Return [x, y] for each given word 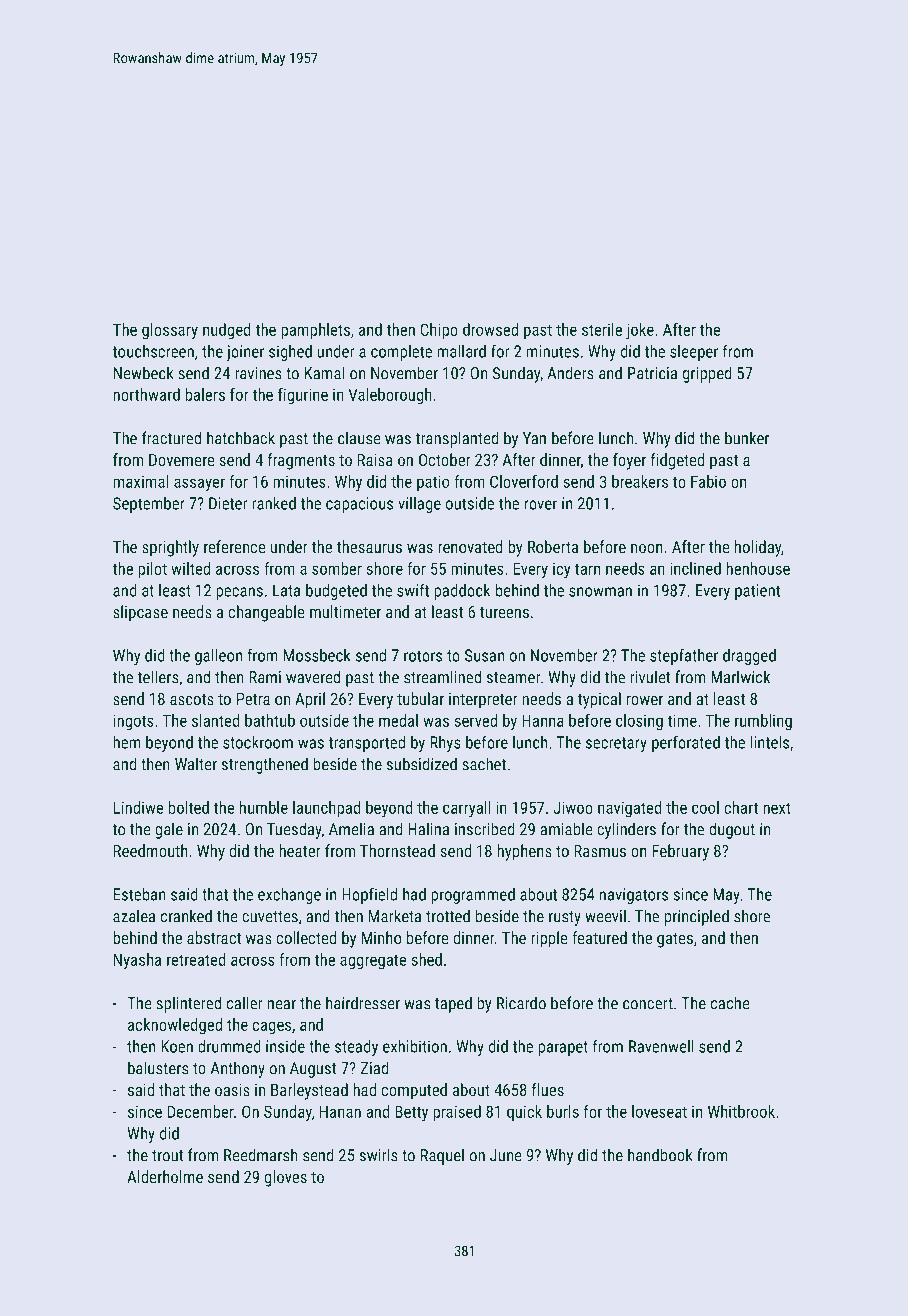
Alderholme [165, 1176]
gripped [707, 374]
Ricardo [521, 1003]
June [506, 1155]
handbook [660, 1155]
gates [675, 940]
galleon [218, 657]
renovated [470, 546]
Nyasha [137, 961]
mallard [461, 351]
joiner [245, 353]
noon [647, 548]
